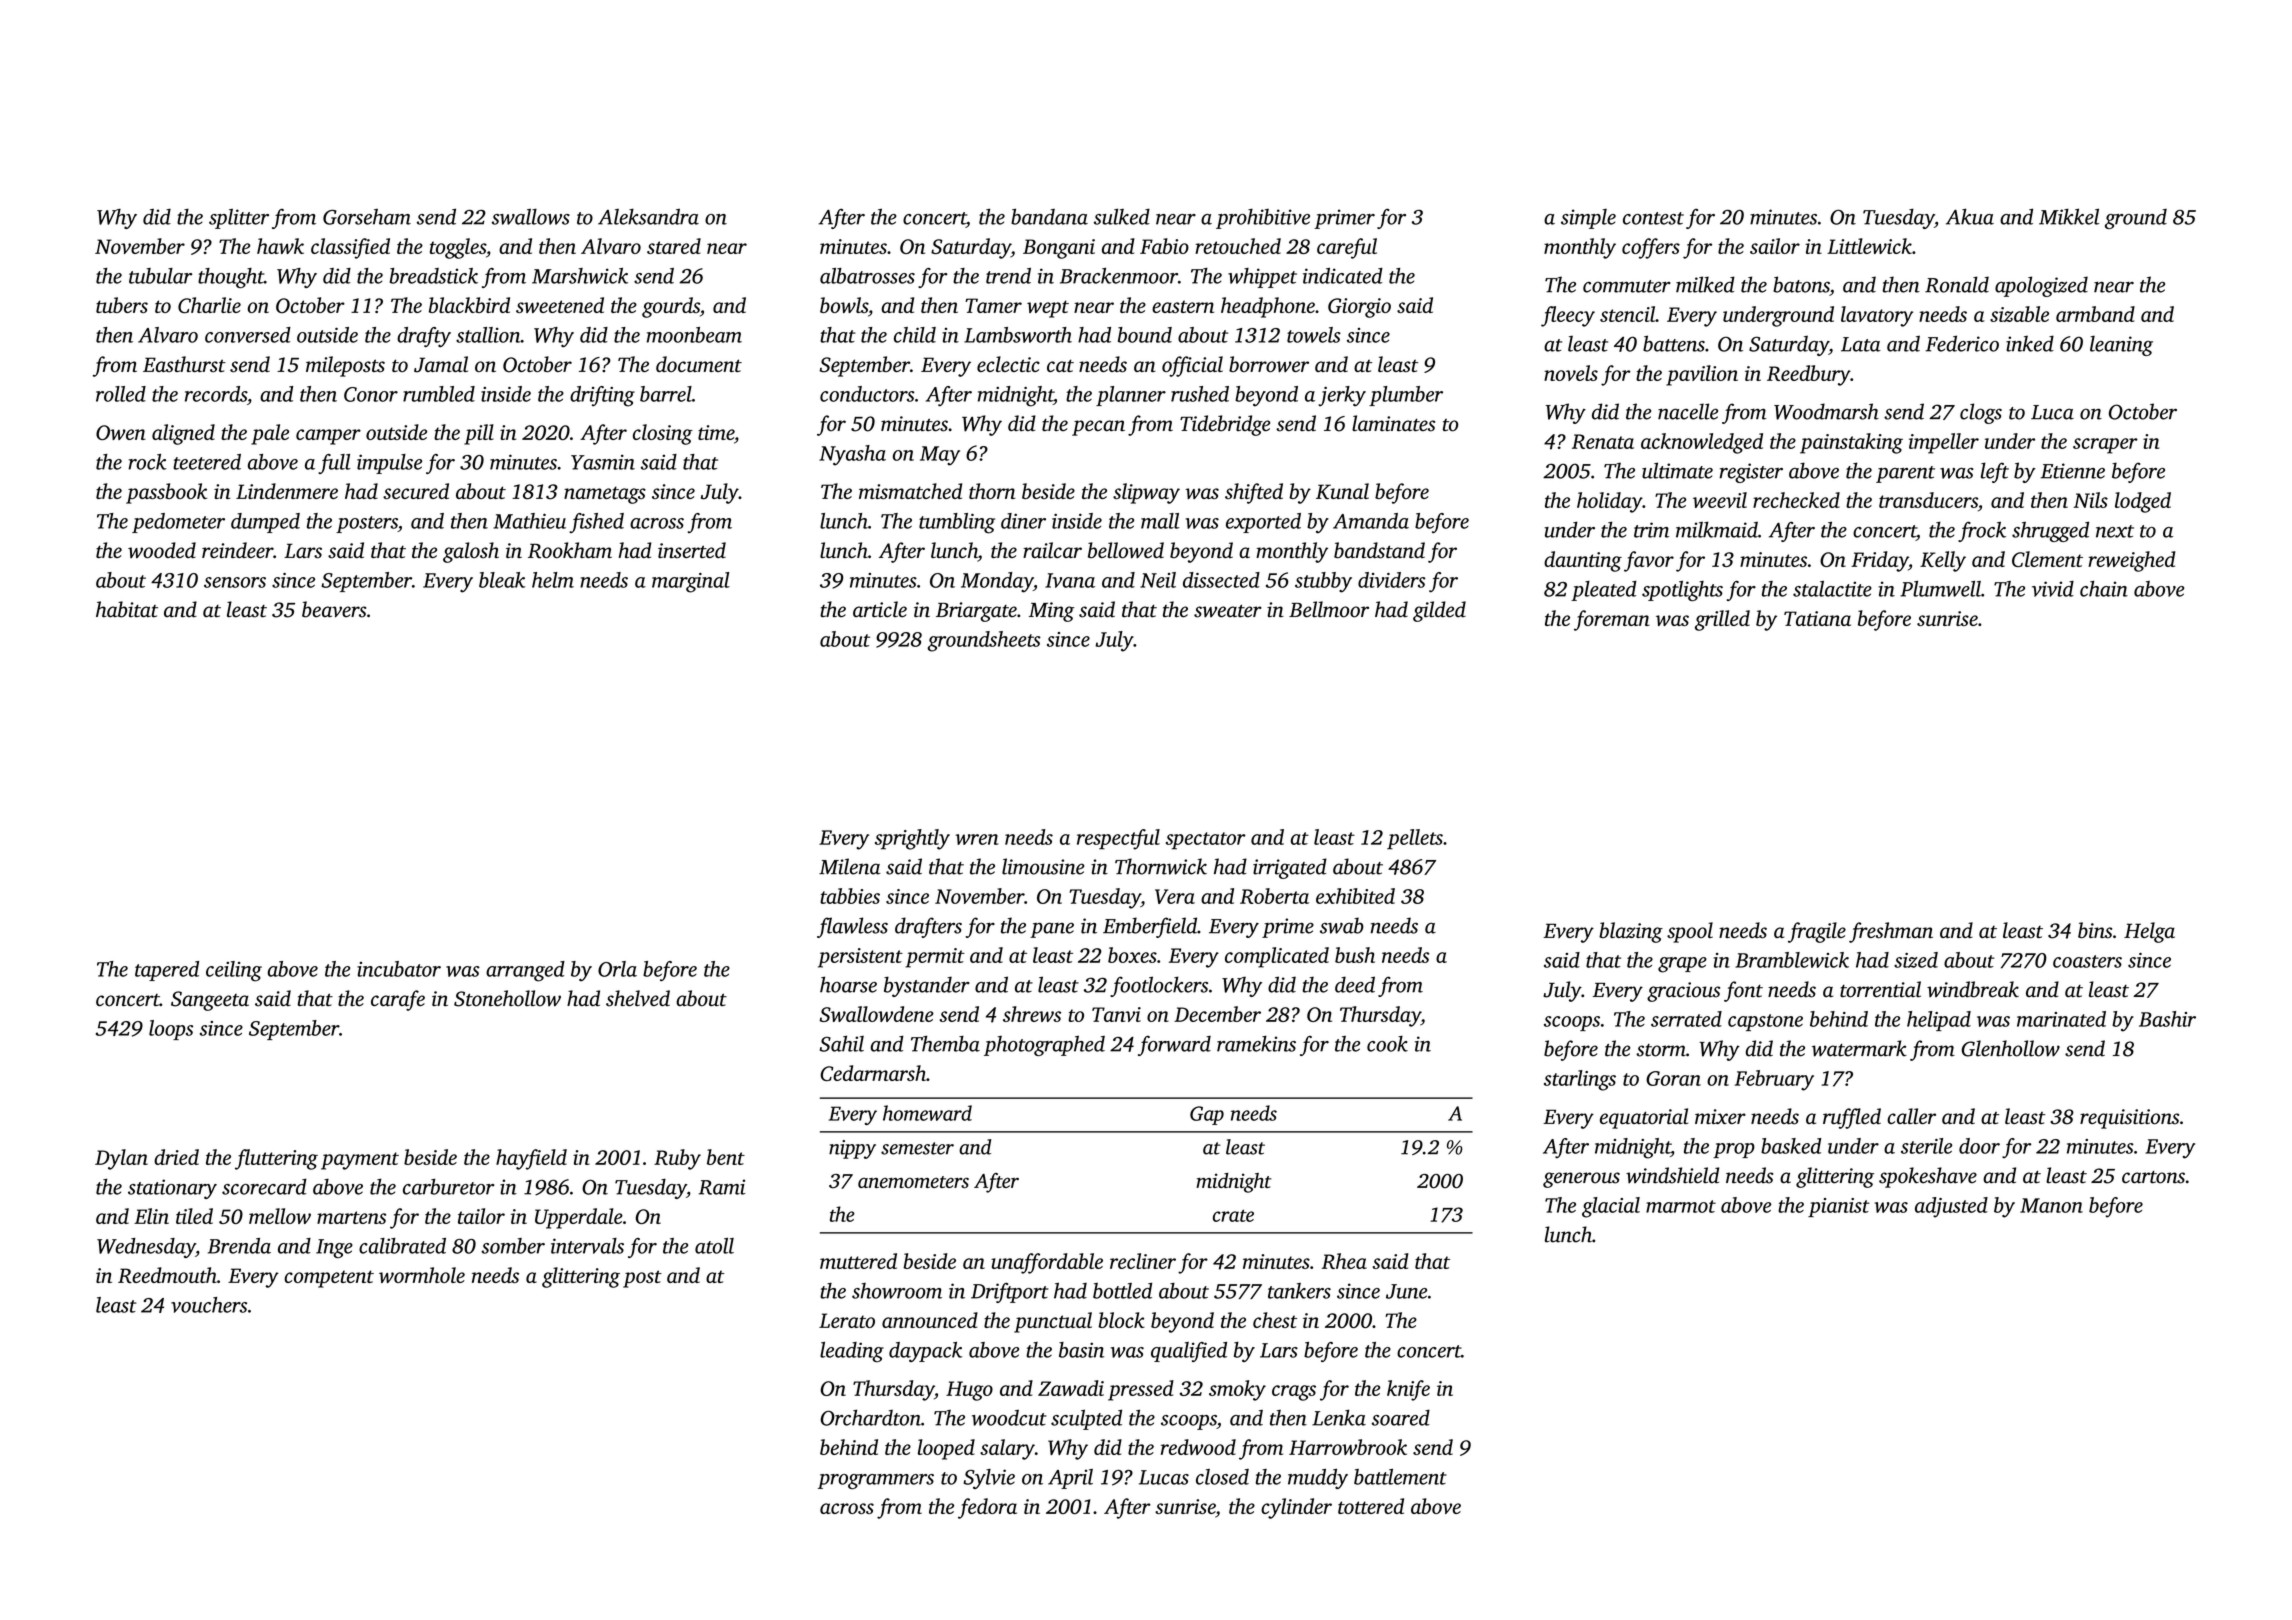 The height and width of the screenshot is (1620, 2292). I want to click on tailor, so click(481, 1216).
